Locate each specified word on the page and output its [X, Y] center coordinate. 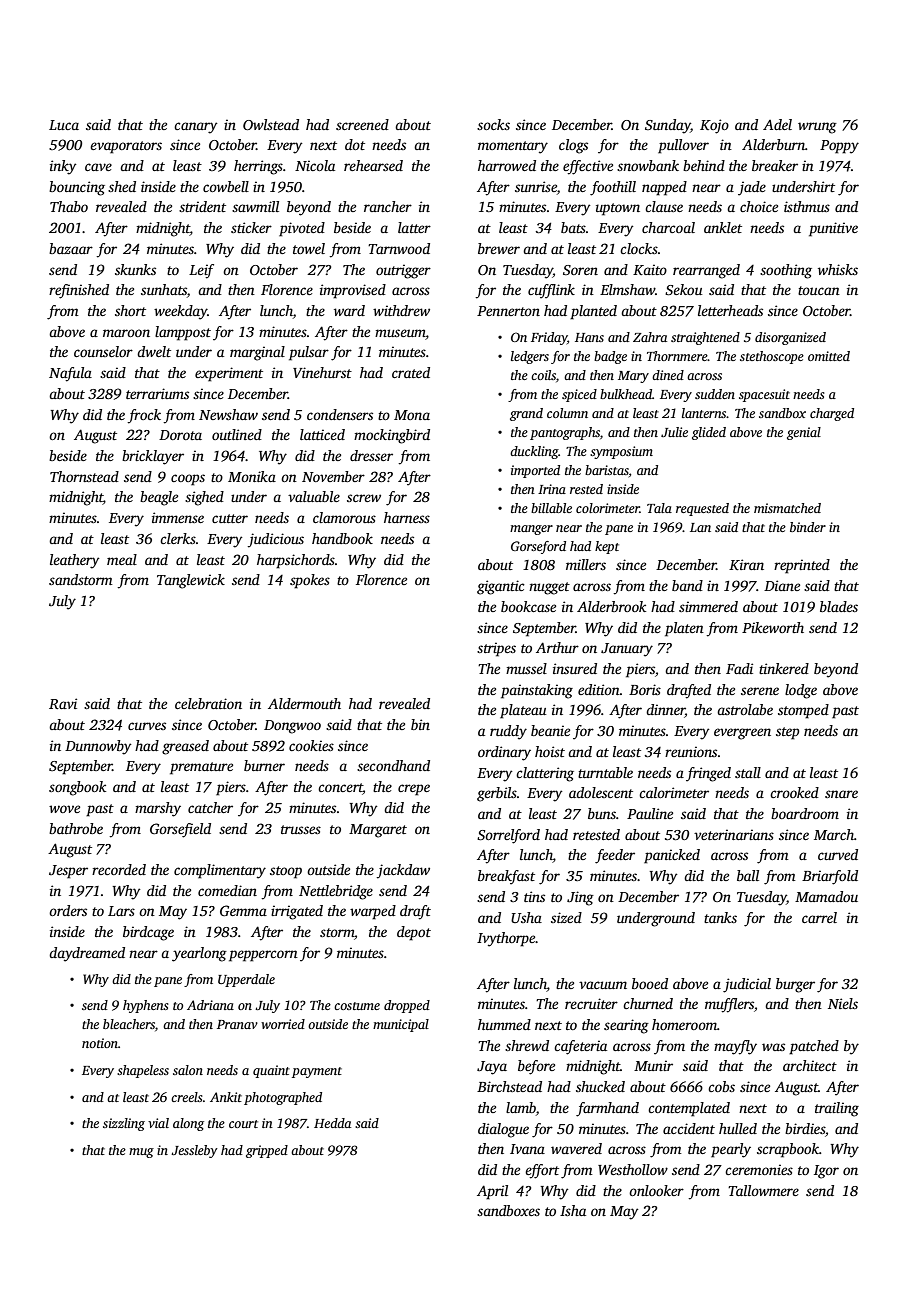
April [492, 1192]
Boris [645, 689]
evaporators [126, 147]
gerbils [497, 794]
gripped [267, 1151]
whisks [838, 269]
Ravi [63, 703]
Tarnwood [399, 248]
